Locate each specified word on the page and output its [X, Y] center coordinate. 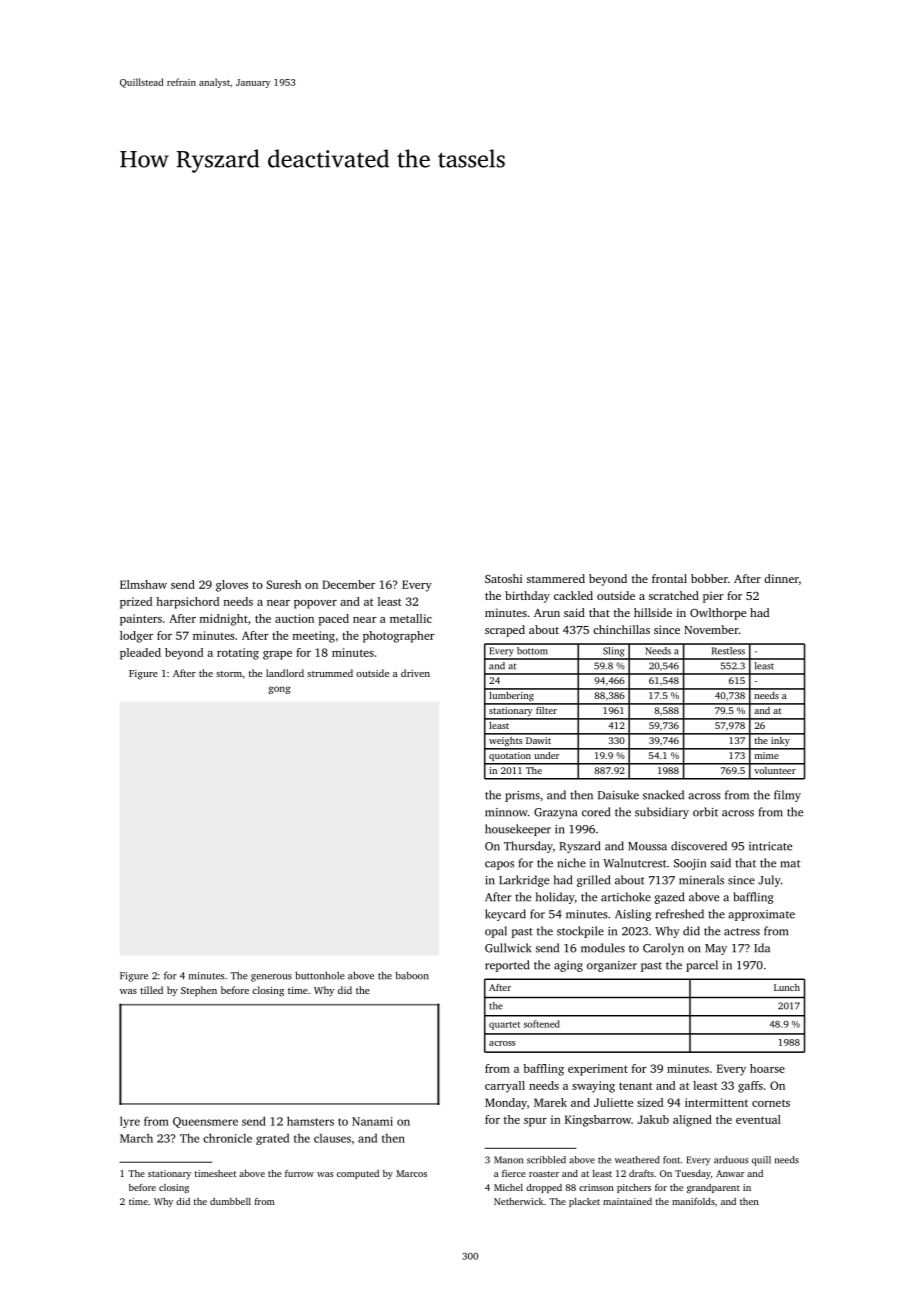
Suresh [283, 584]
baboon [412, 975]
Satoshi [503, 578]
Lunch [787, 987]
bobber [709, 578]
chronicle [227, 1138]
